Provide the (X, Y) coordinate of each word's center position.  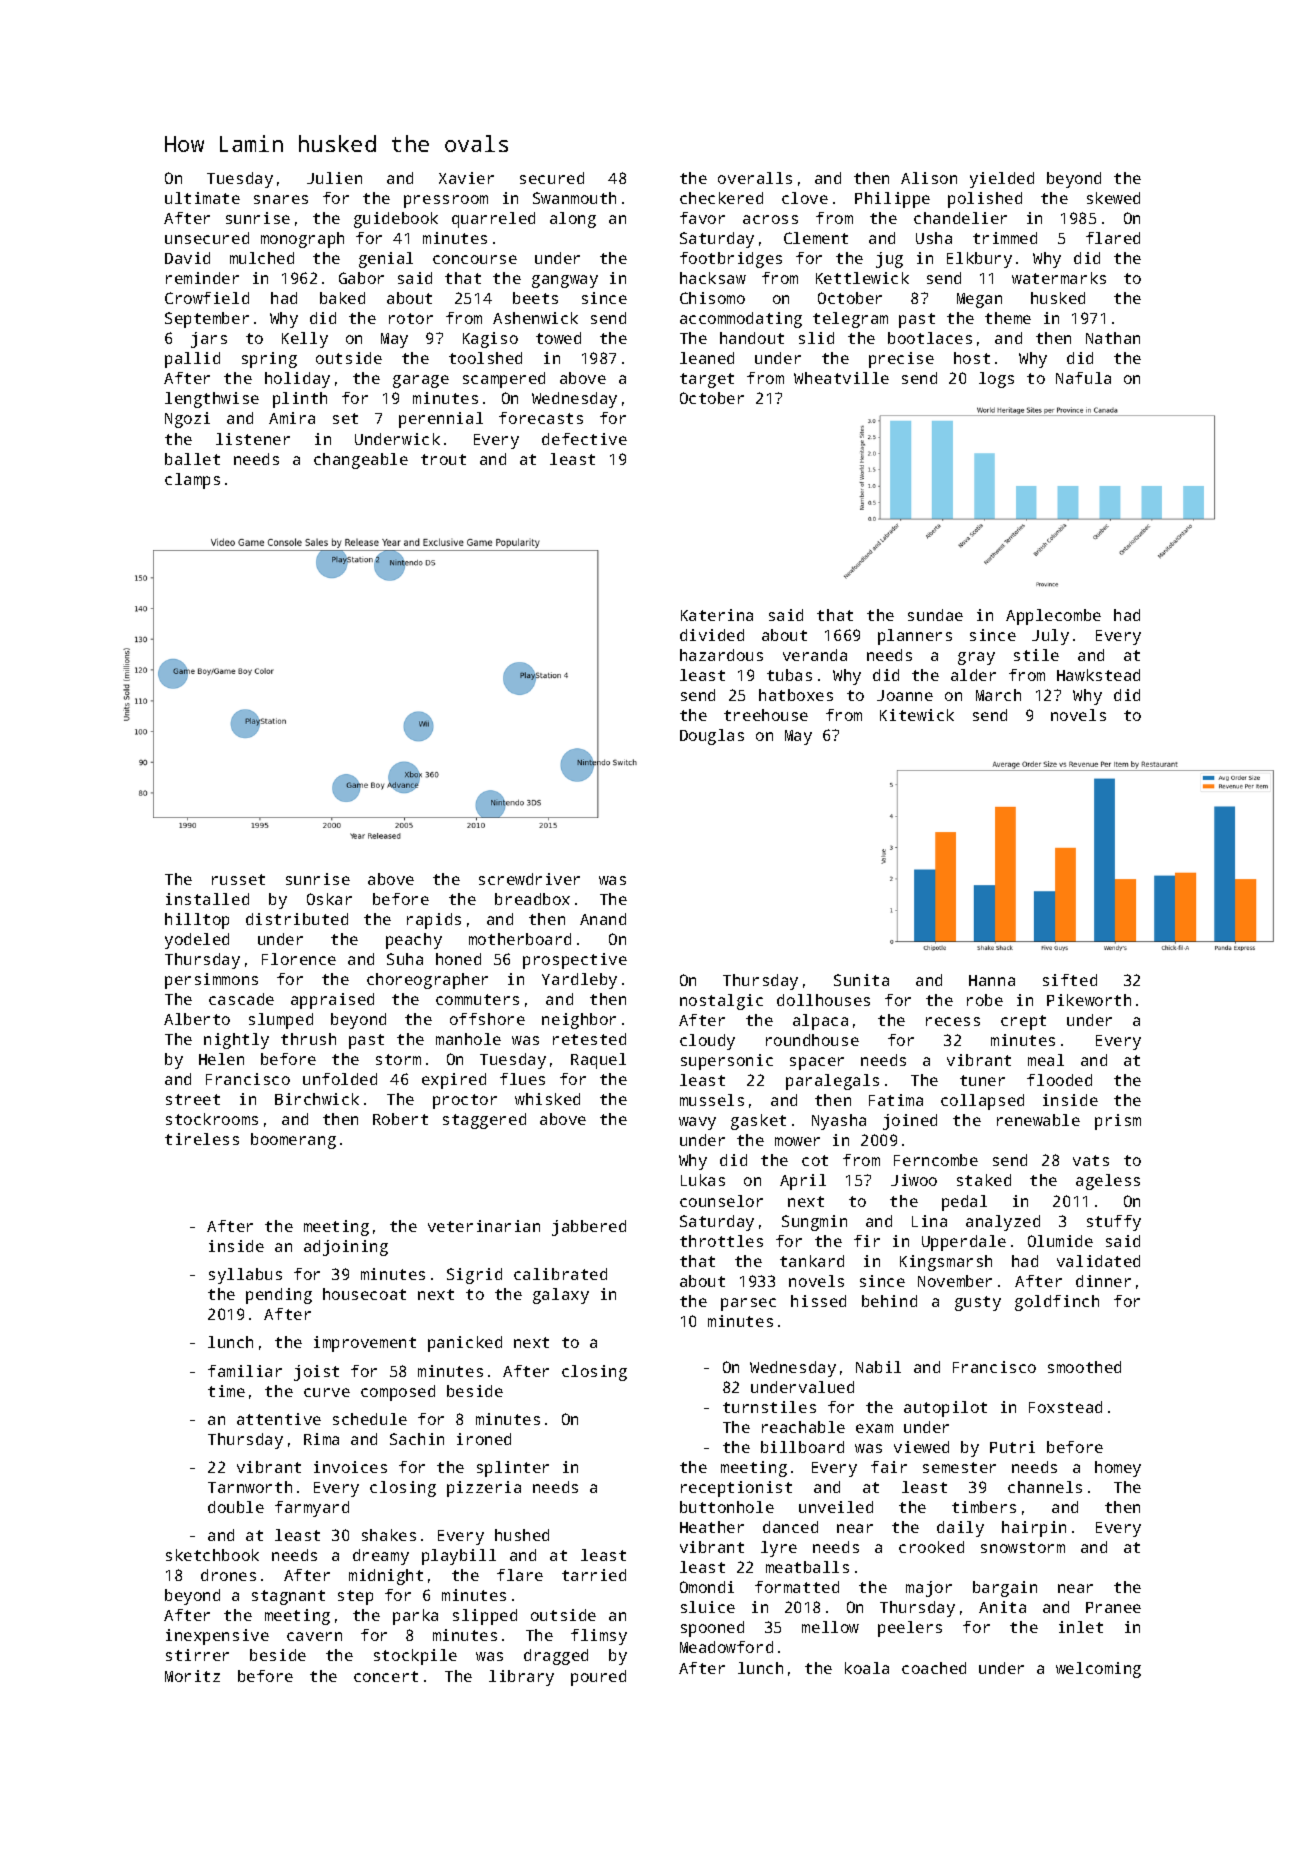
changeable (361, 461)
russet (238, 879)
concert (386, 1676)
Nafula (1083, 378)
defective (584, 439)
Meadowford (726, 1647)
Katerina (717, 615)
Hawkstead (1098, 675)
